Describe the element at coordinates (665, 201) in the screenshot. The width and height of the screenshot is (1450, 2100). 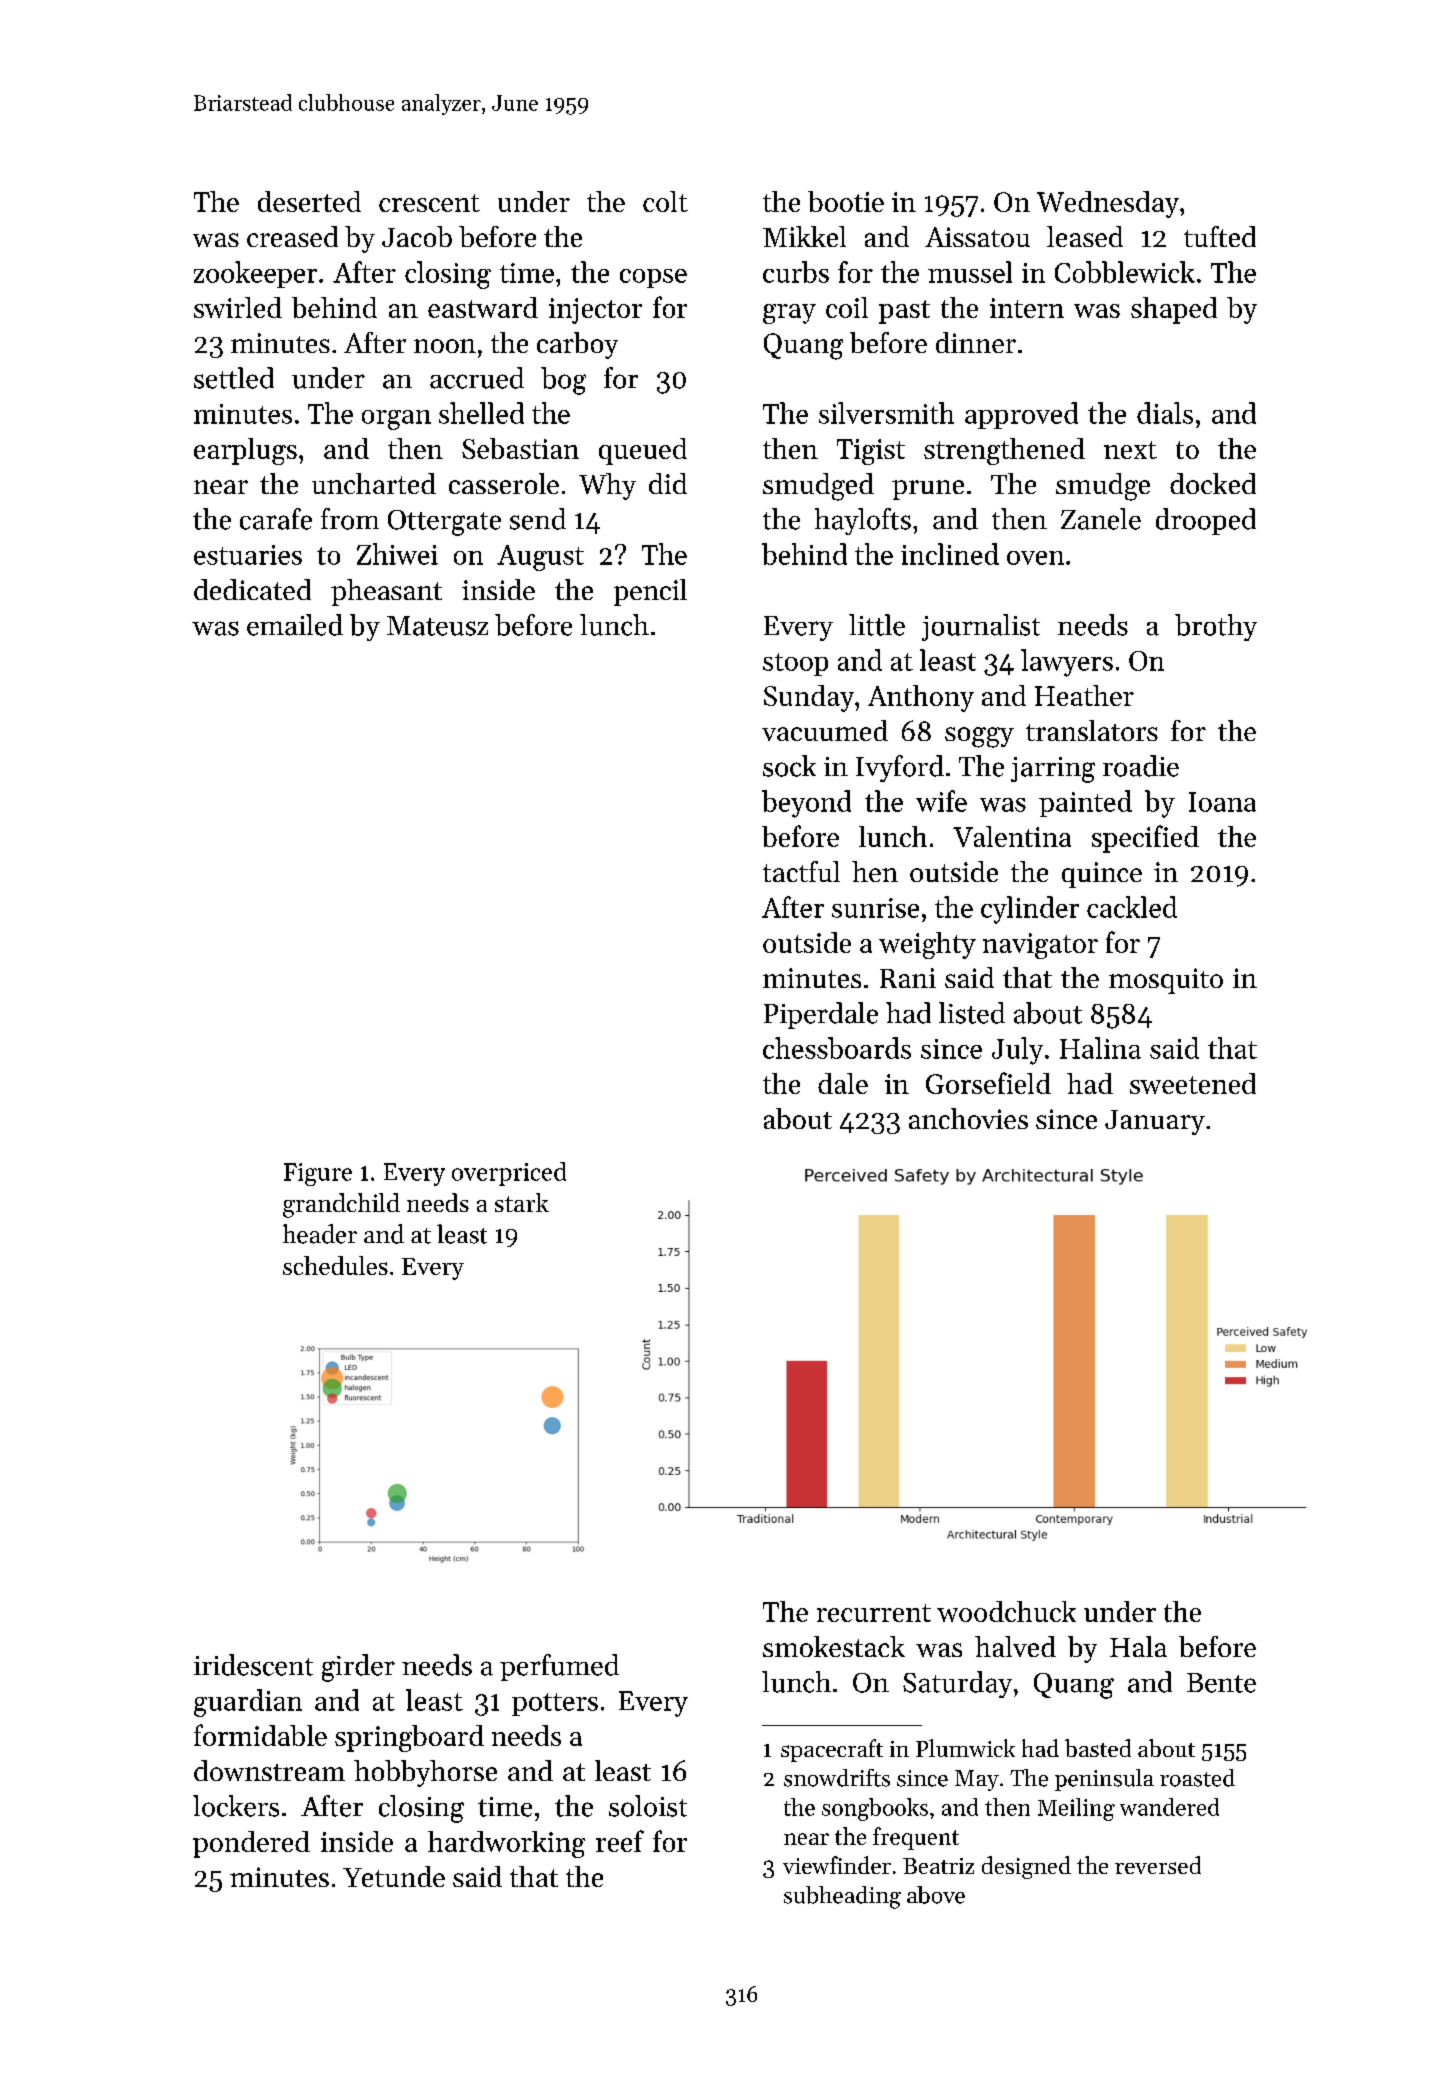
I see `colt` at that location.
